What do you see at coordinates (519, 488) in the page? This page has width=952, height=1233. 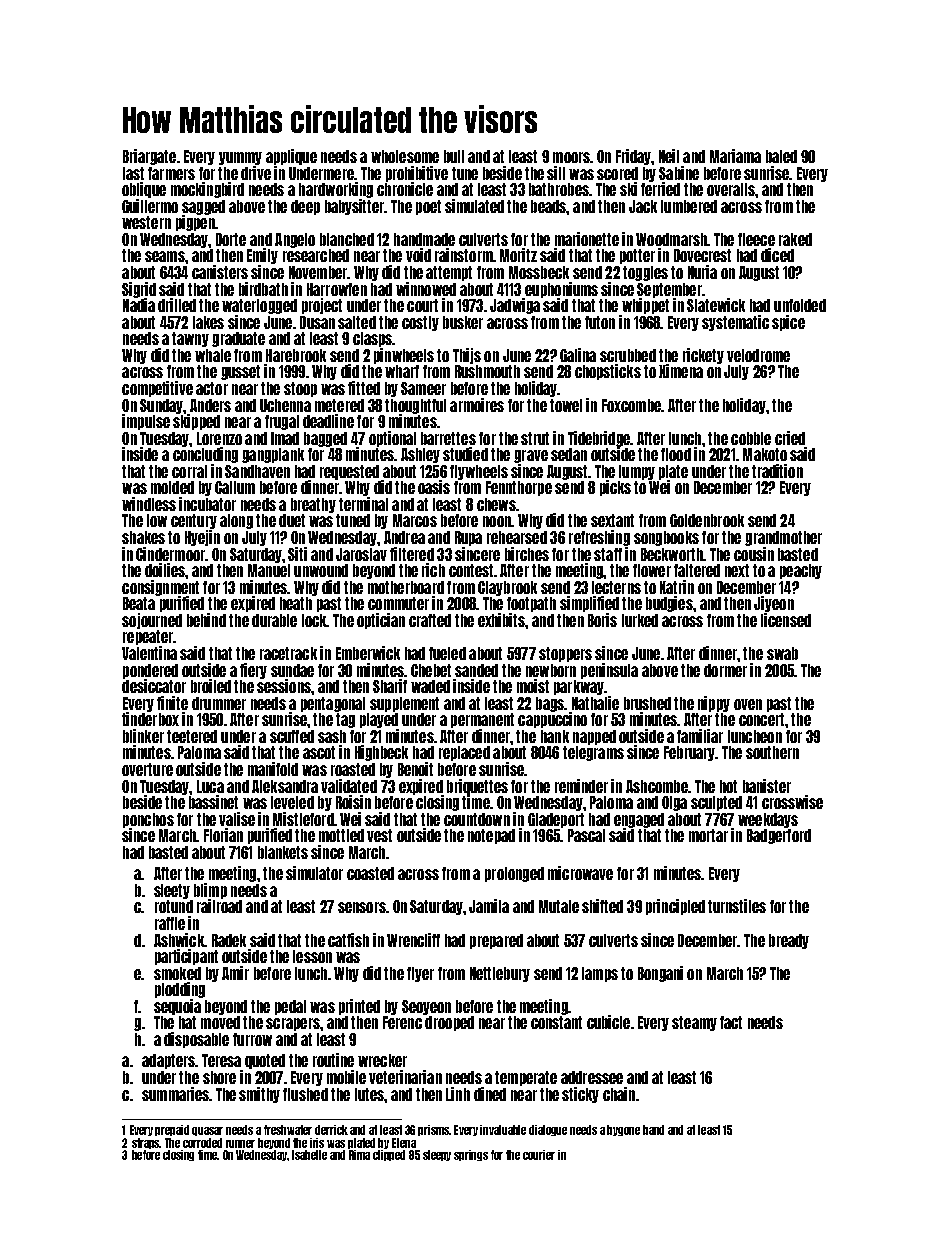 I see `Fennthorpe` at bounding box center [519, 488].
